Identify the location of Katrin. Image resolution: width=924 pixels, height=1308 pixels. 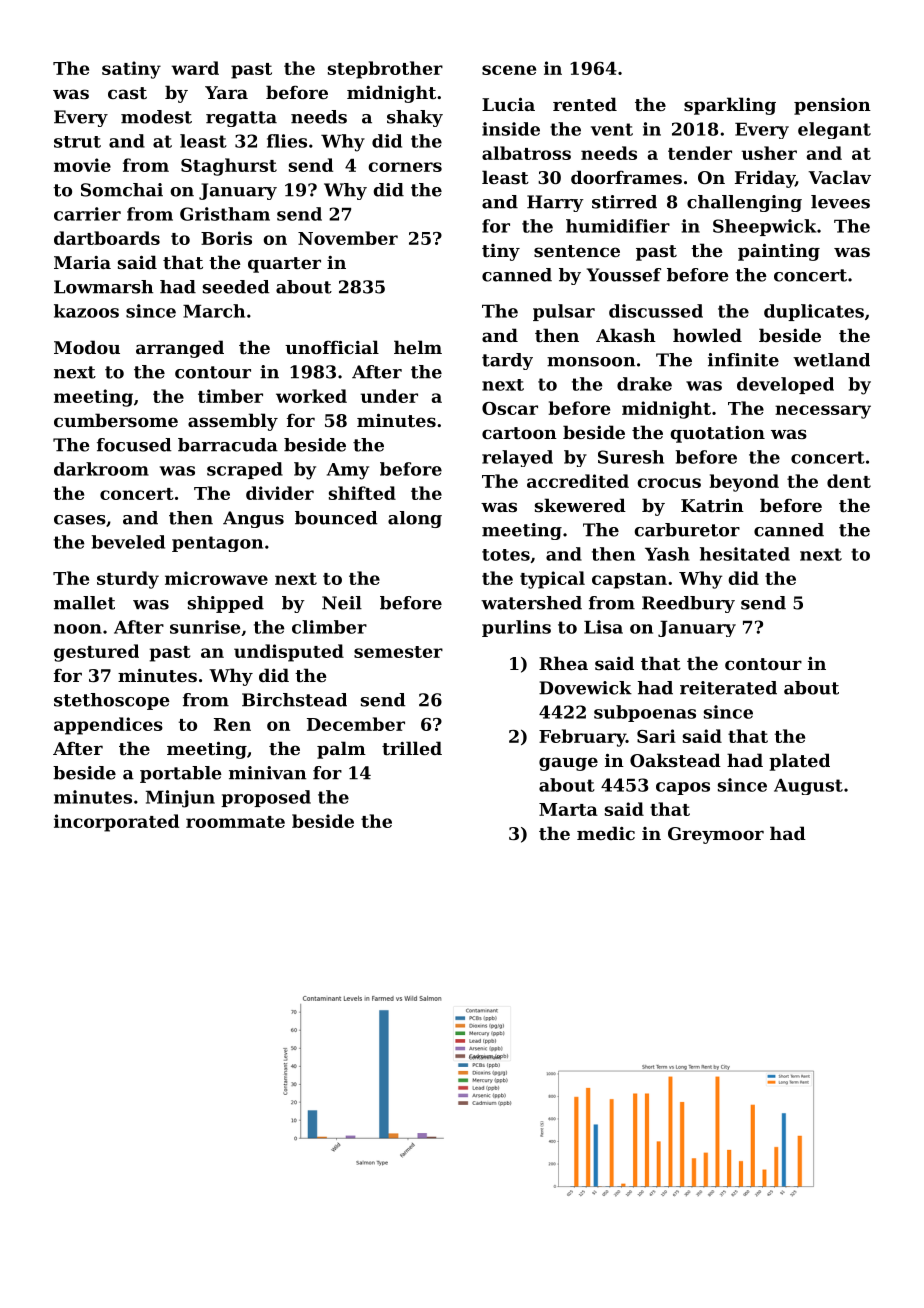
(712, 505).
